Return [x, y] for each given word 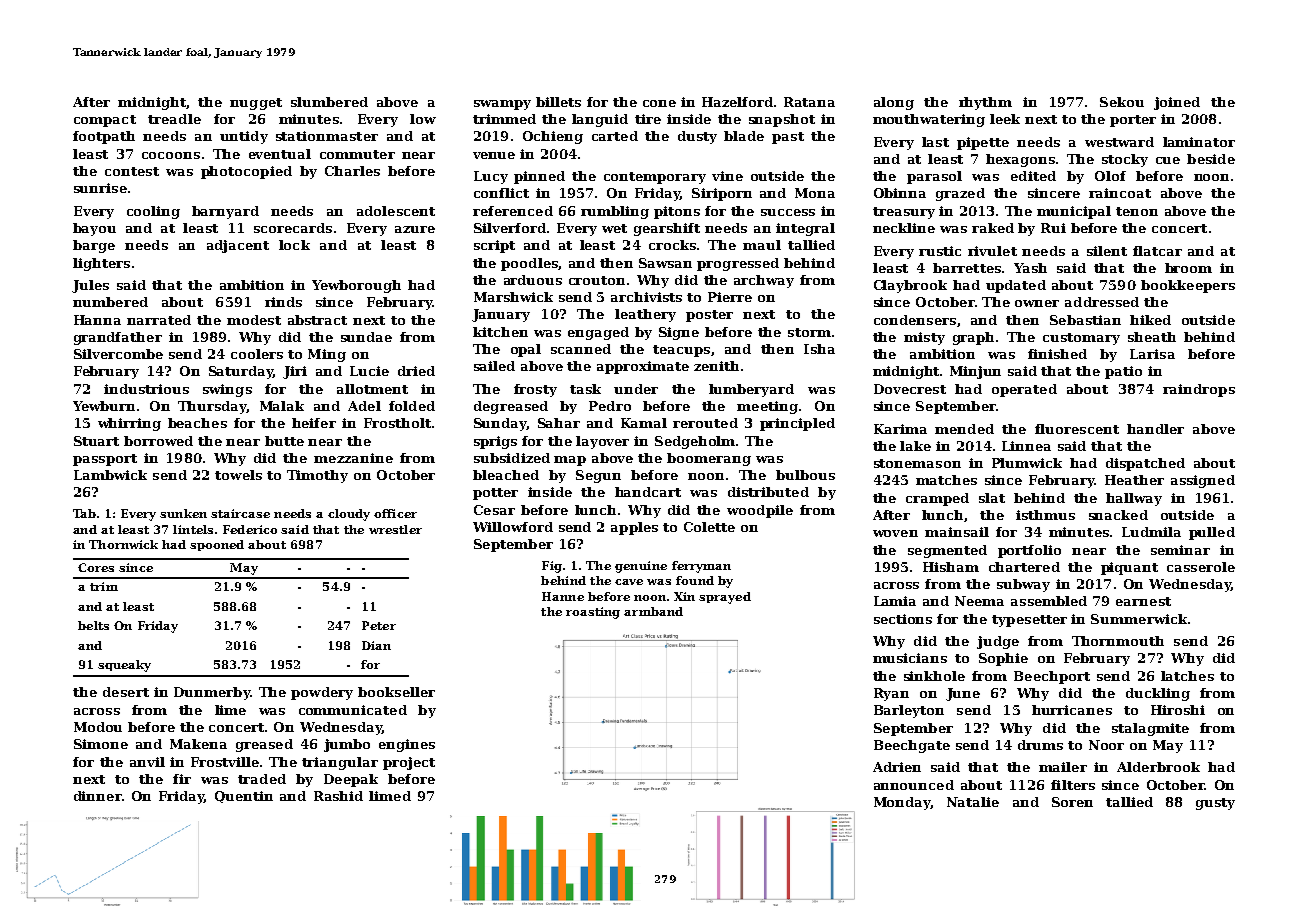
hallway [1134, 499]
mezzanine [353, 458]
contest [132, 171]
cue [1168, 160]
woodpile [760, 511]
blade [744, 136]
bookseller [396, 692]
